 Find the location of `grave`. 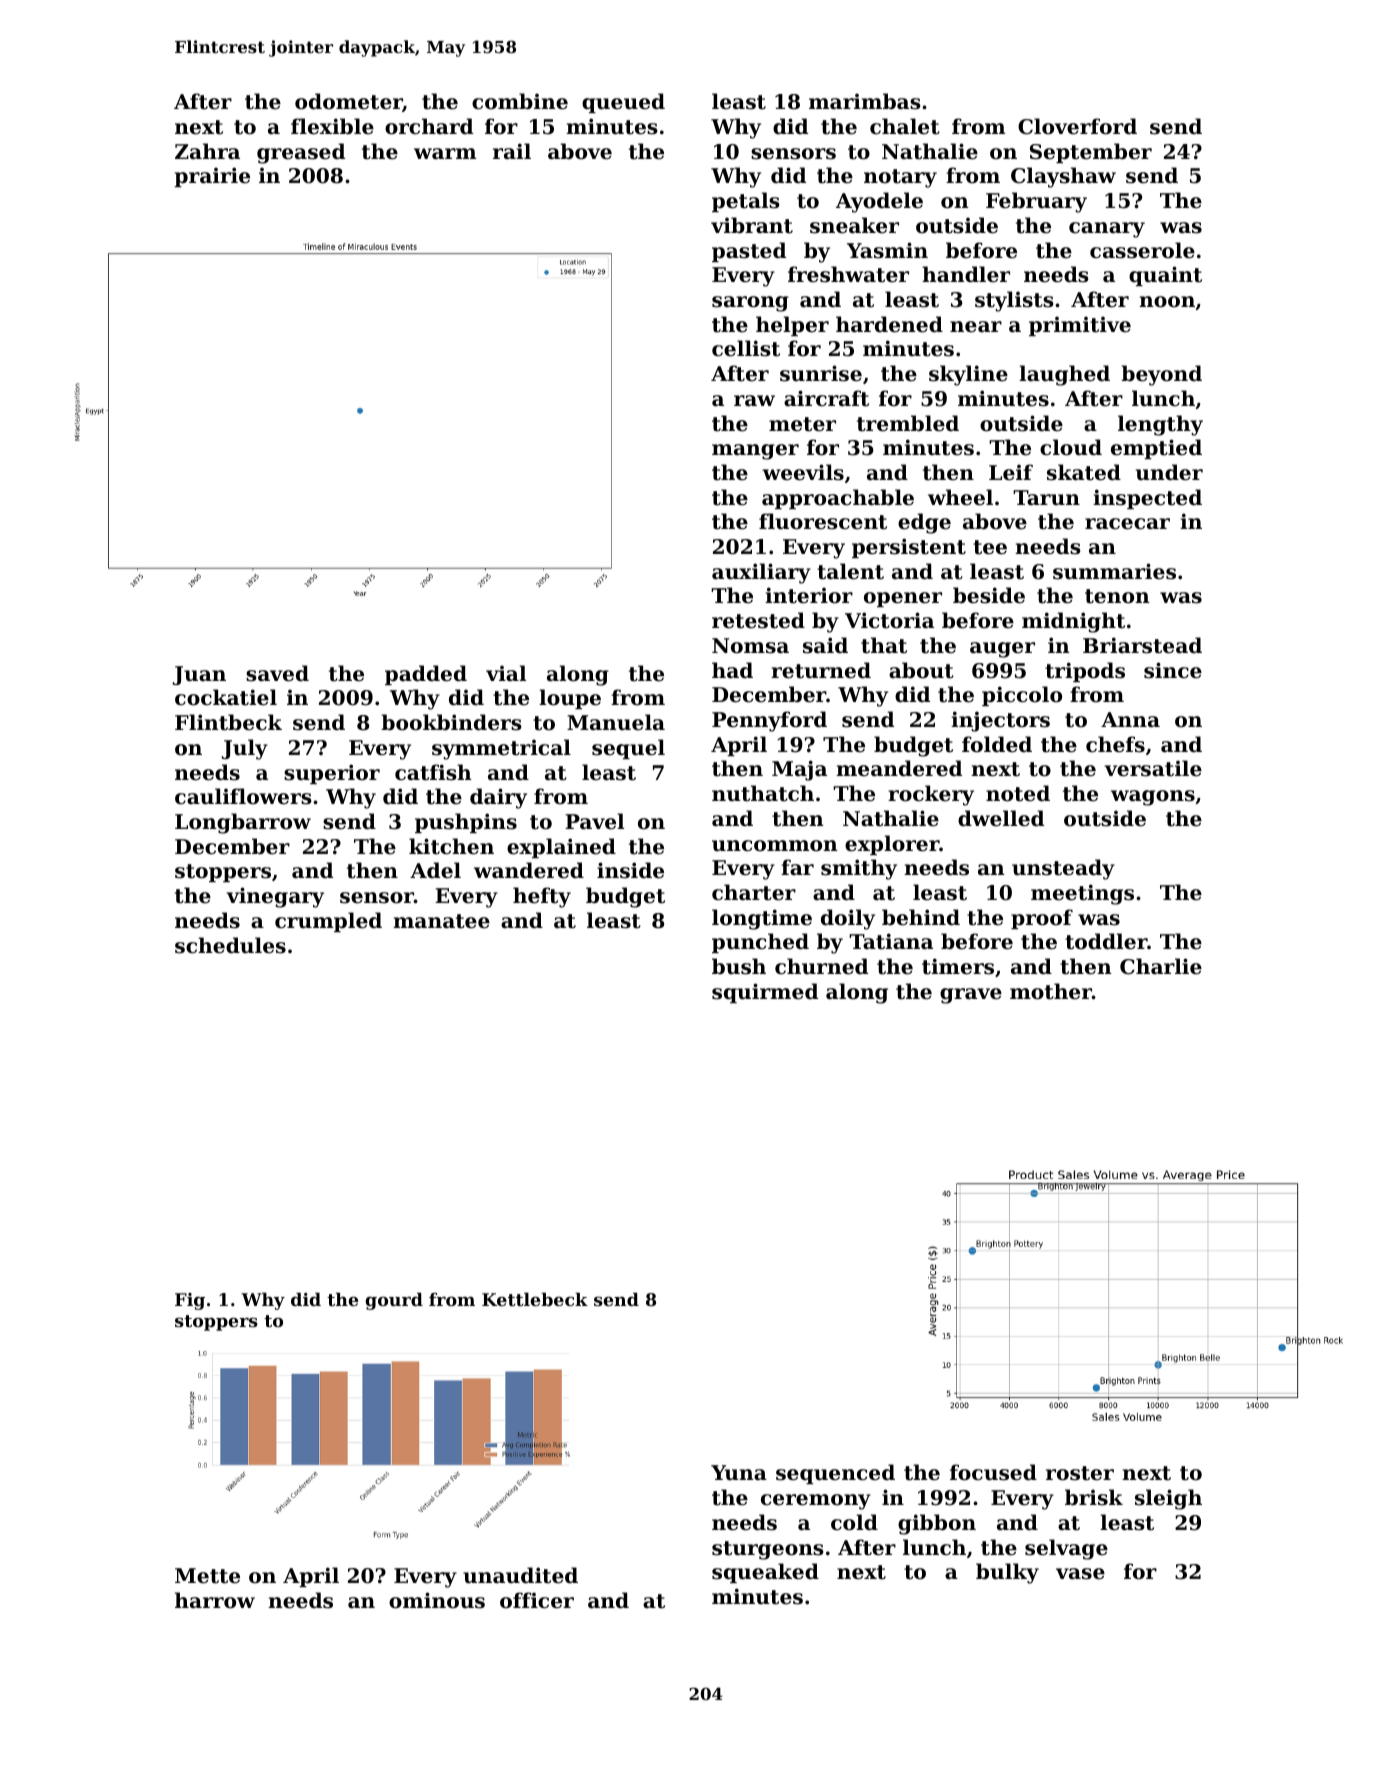

grave is located at coordinates (971, 996).
